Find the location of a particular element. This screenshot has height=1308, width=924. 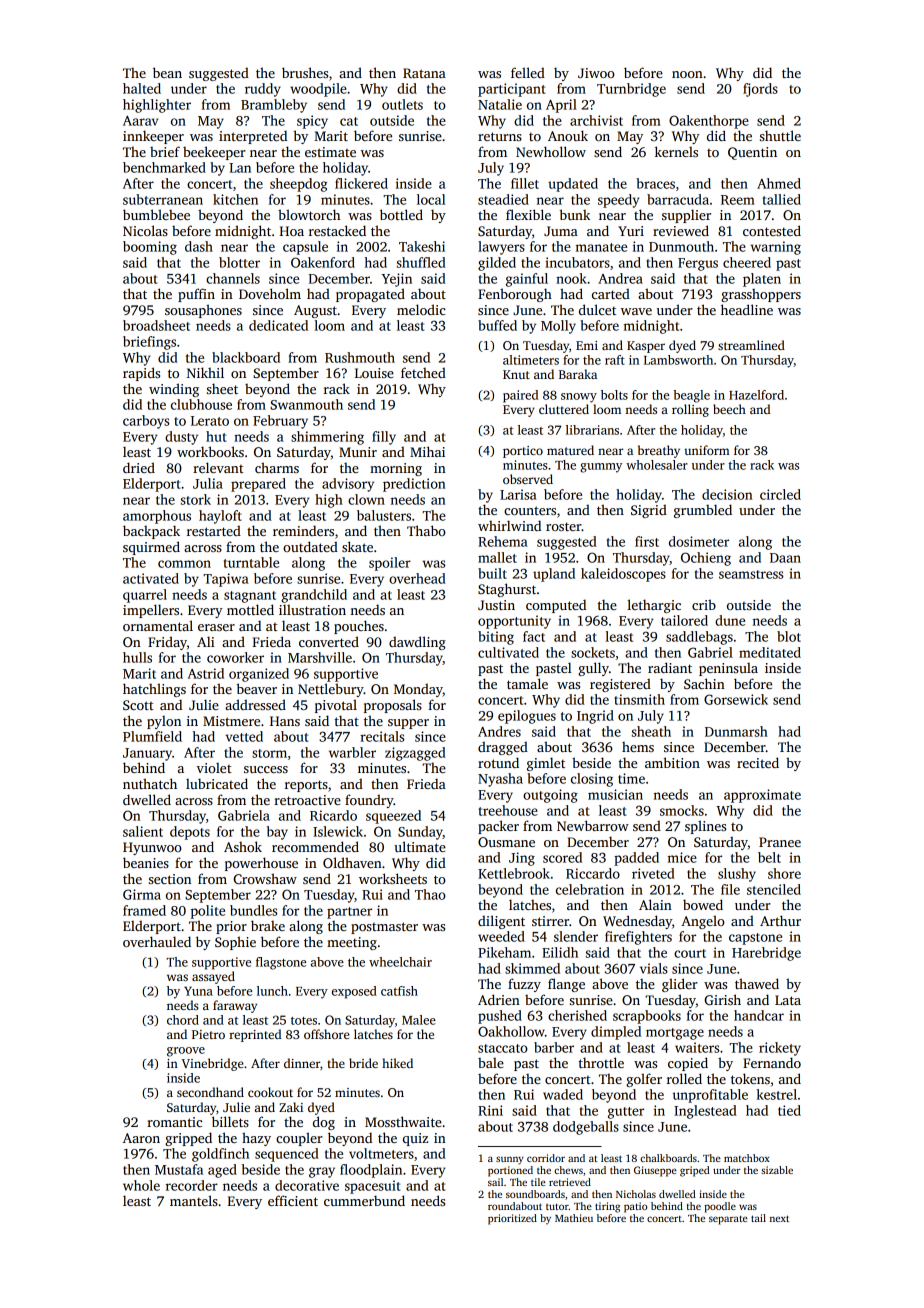

beekeeper is located at coordinates (214, 153).
